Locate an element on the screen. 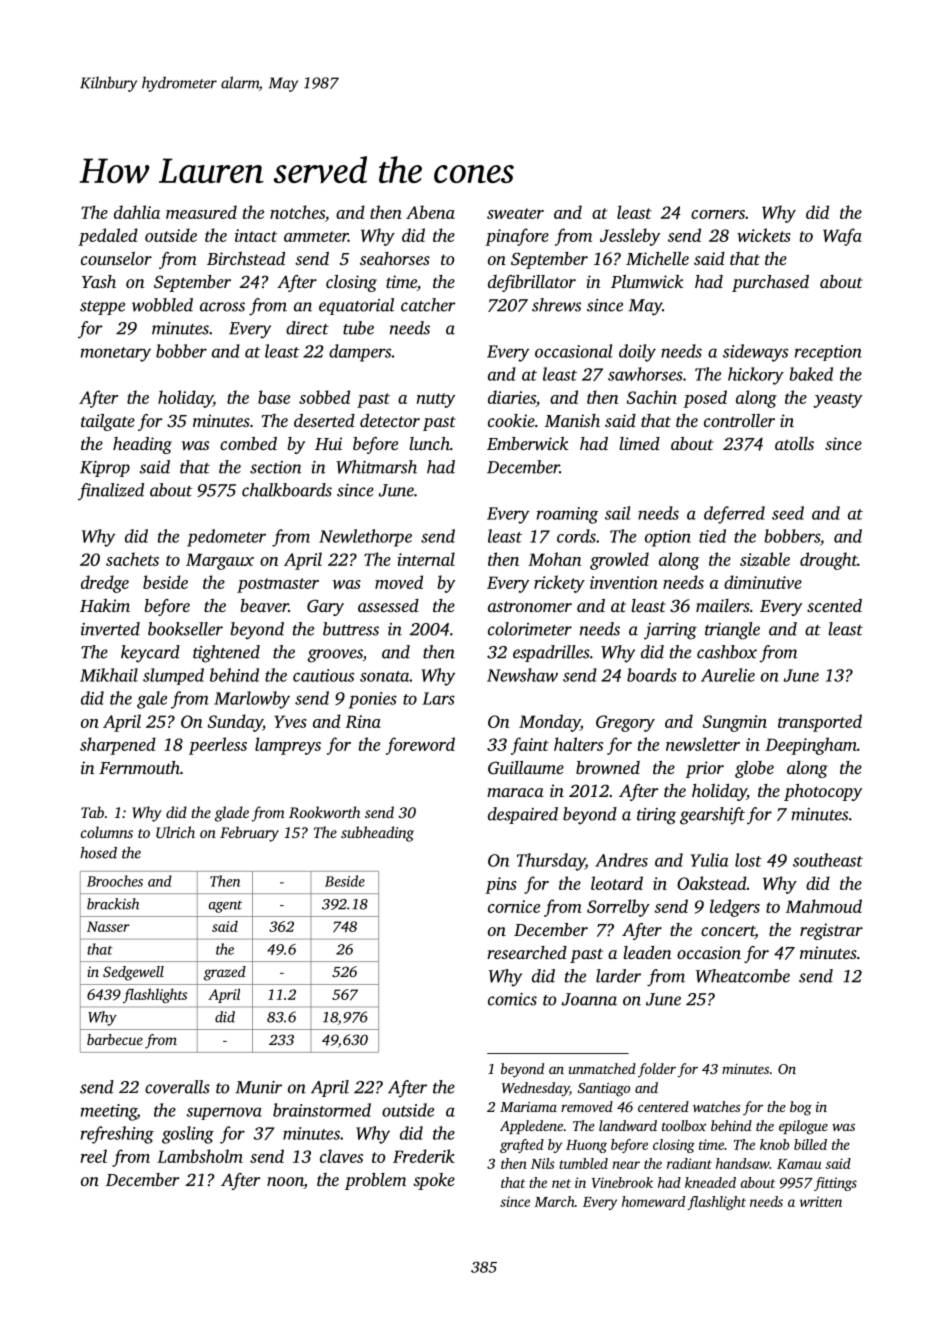  homeward is located at coordinates (653, 1201).
